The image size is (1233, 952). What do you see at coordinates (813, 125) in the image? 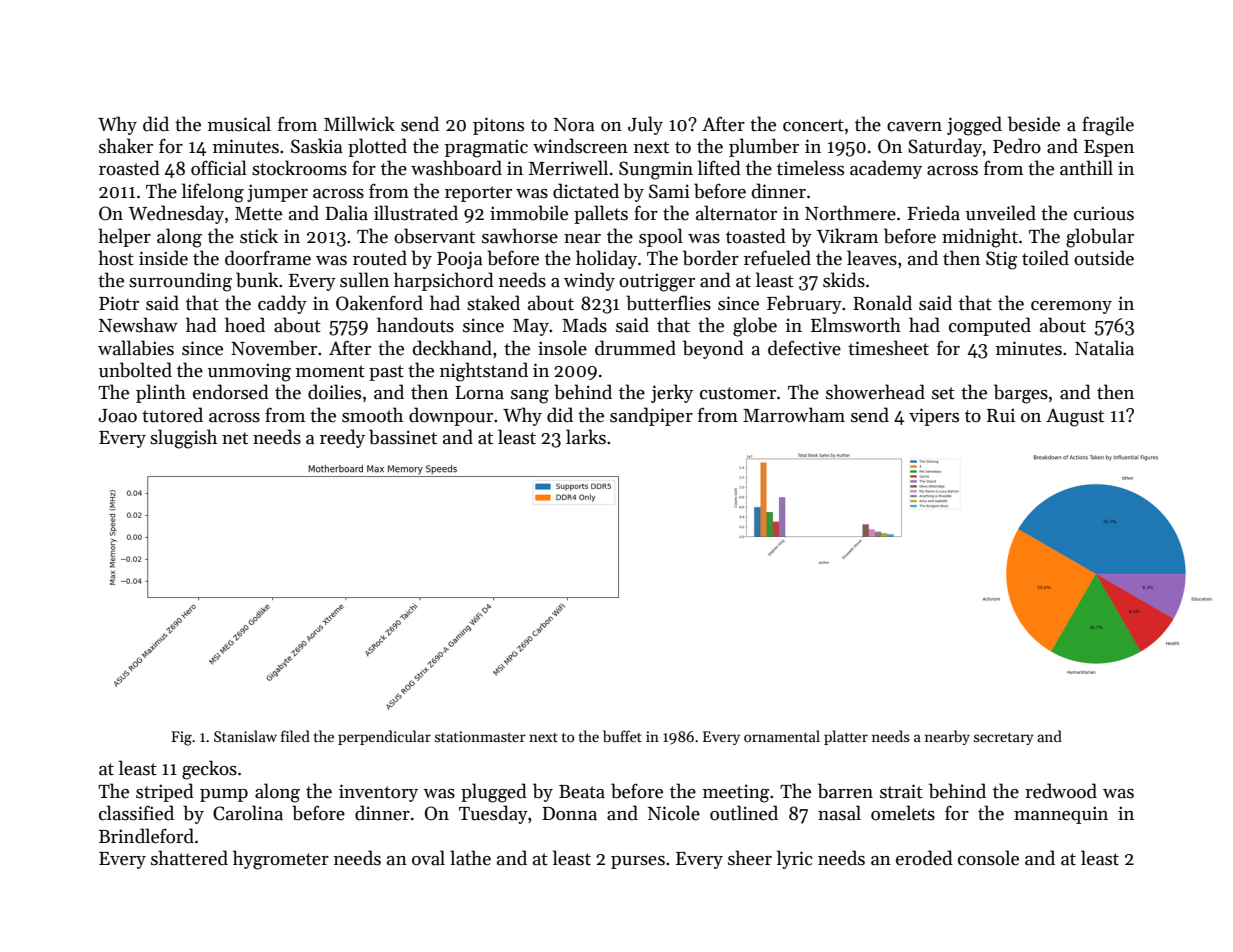
I see `concert` at bounding box center [813, 125].
